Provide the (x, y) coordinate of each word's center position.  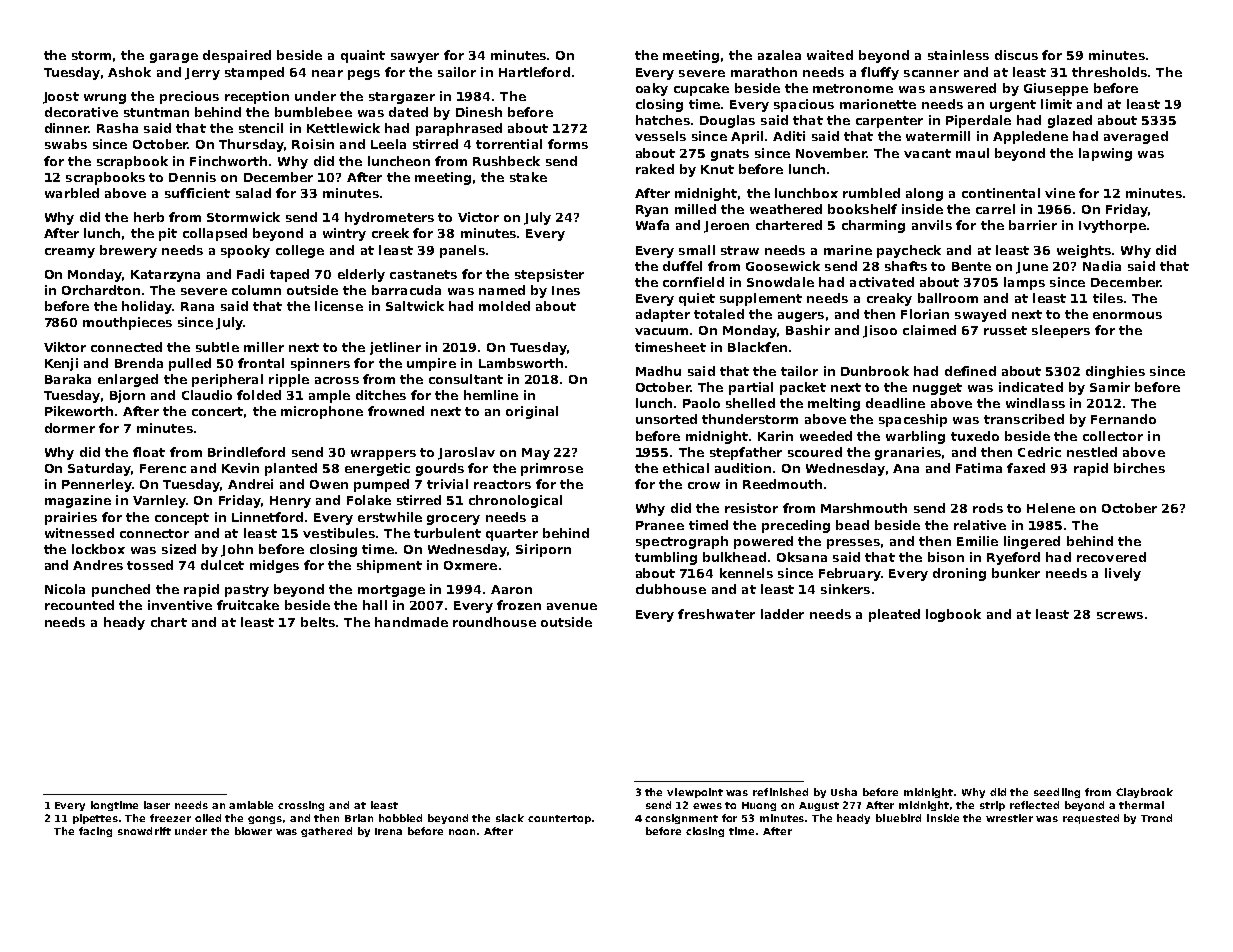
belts (318, 622)
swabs (66, 144)
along (924, 194)
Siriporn (543, 550)
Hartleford (534, 72)
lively (1123, 574)
